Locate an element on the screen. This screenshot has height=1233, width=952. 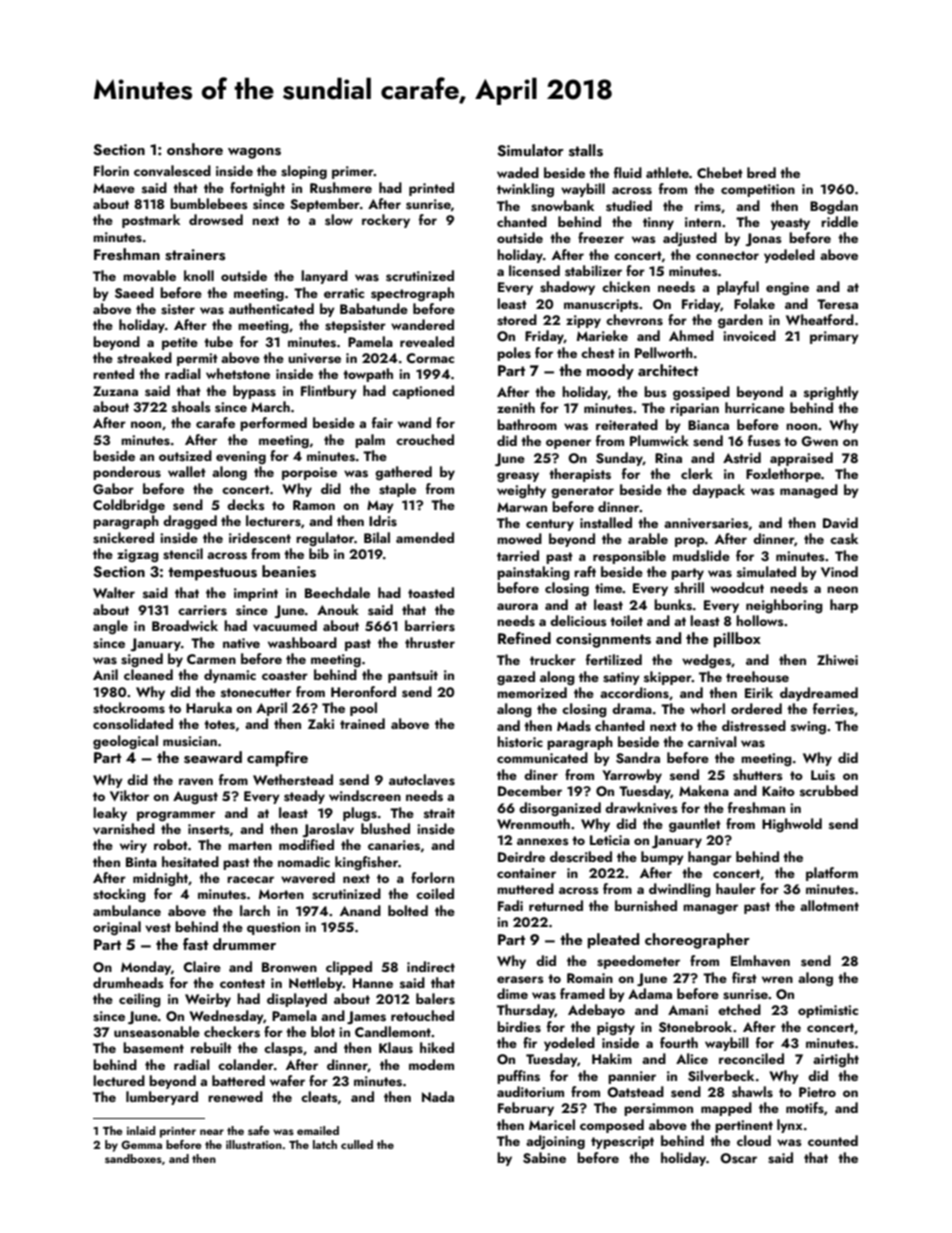
sprightly is located at coordinates (831, 393).
